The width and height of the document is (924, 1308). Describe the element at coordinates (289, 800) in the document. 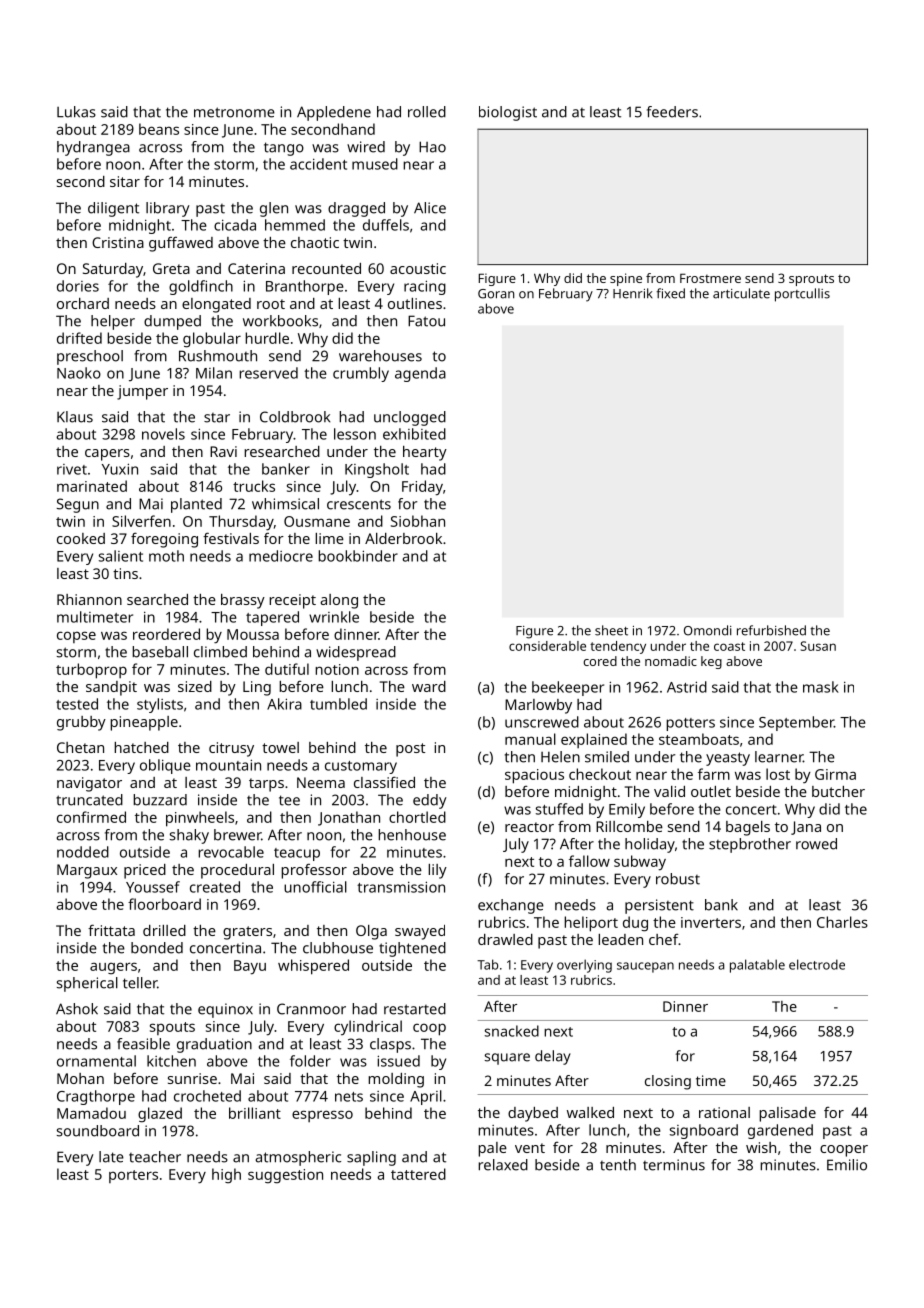

I see `tee` at that location.
